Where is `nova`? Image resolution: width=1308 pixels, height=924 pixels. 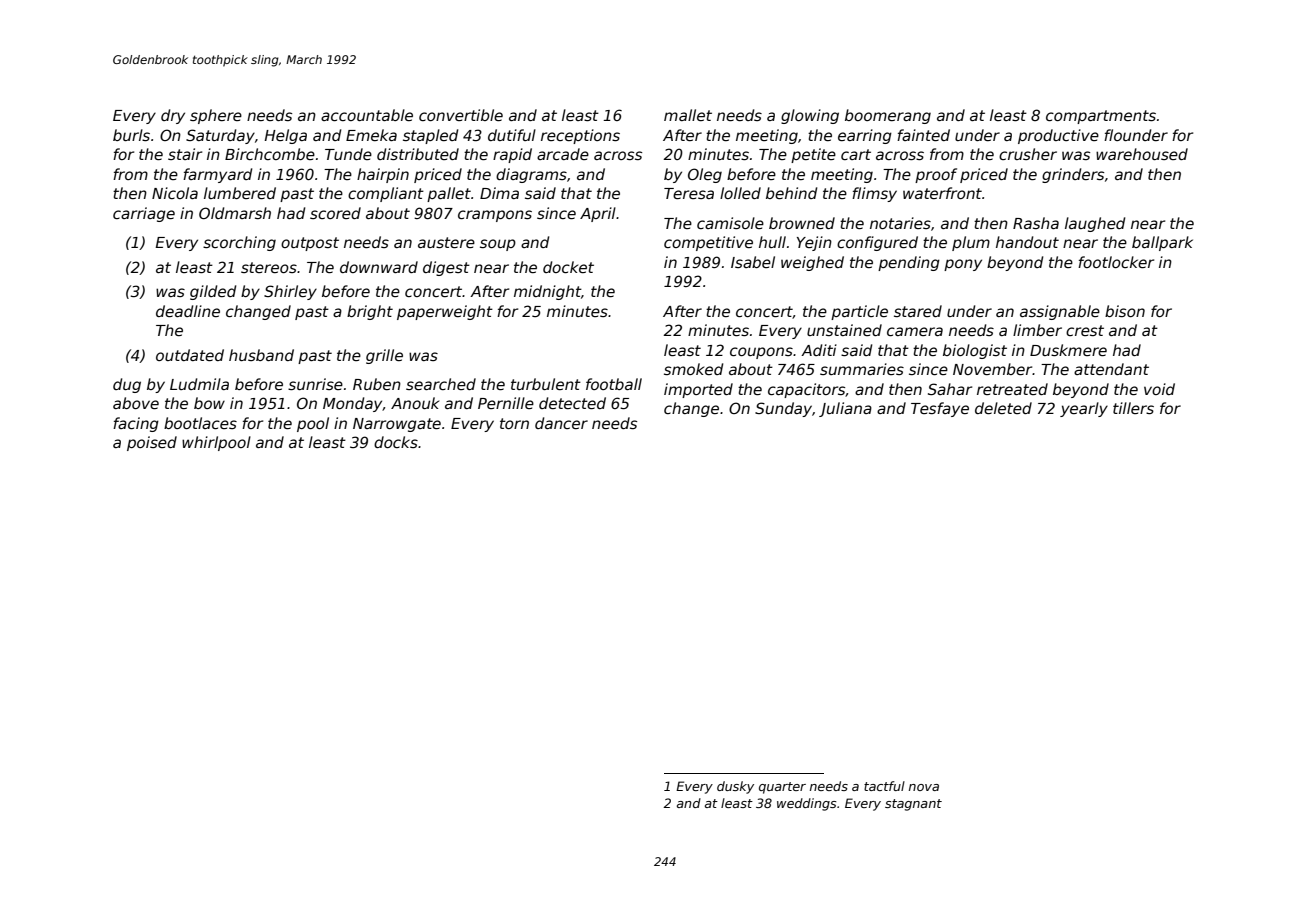
nova is located at coordinates (924, 787).
